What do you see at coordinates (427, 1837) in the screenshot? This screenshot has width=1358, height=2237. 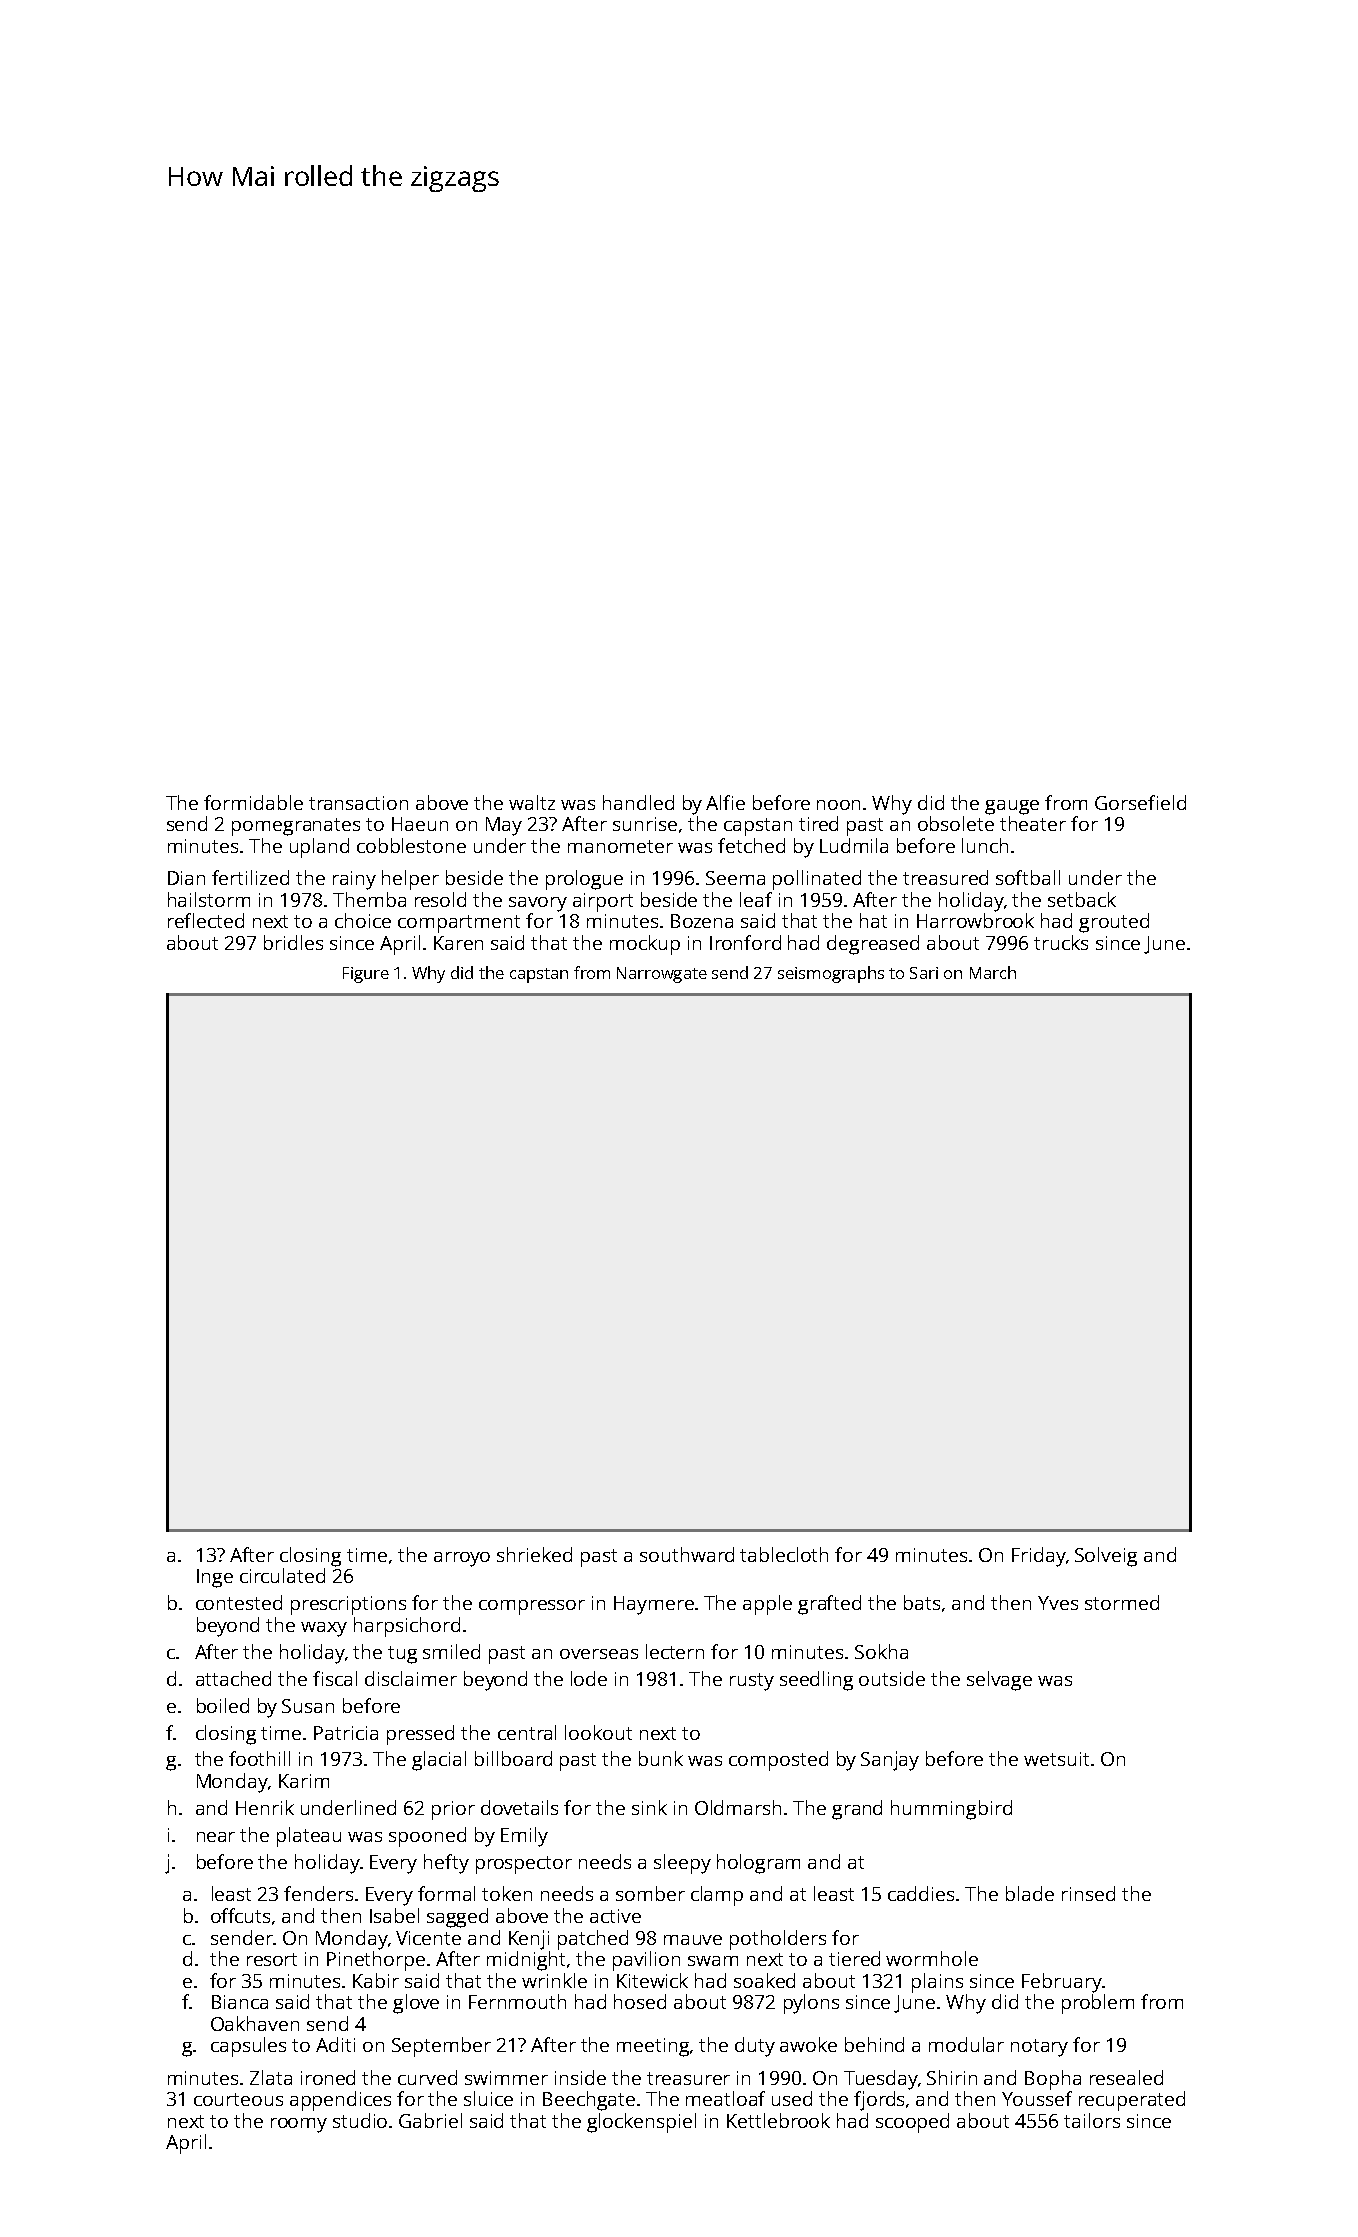 I see `spooned` at bounding box center [427, 1837].
